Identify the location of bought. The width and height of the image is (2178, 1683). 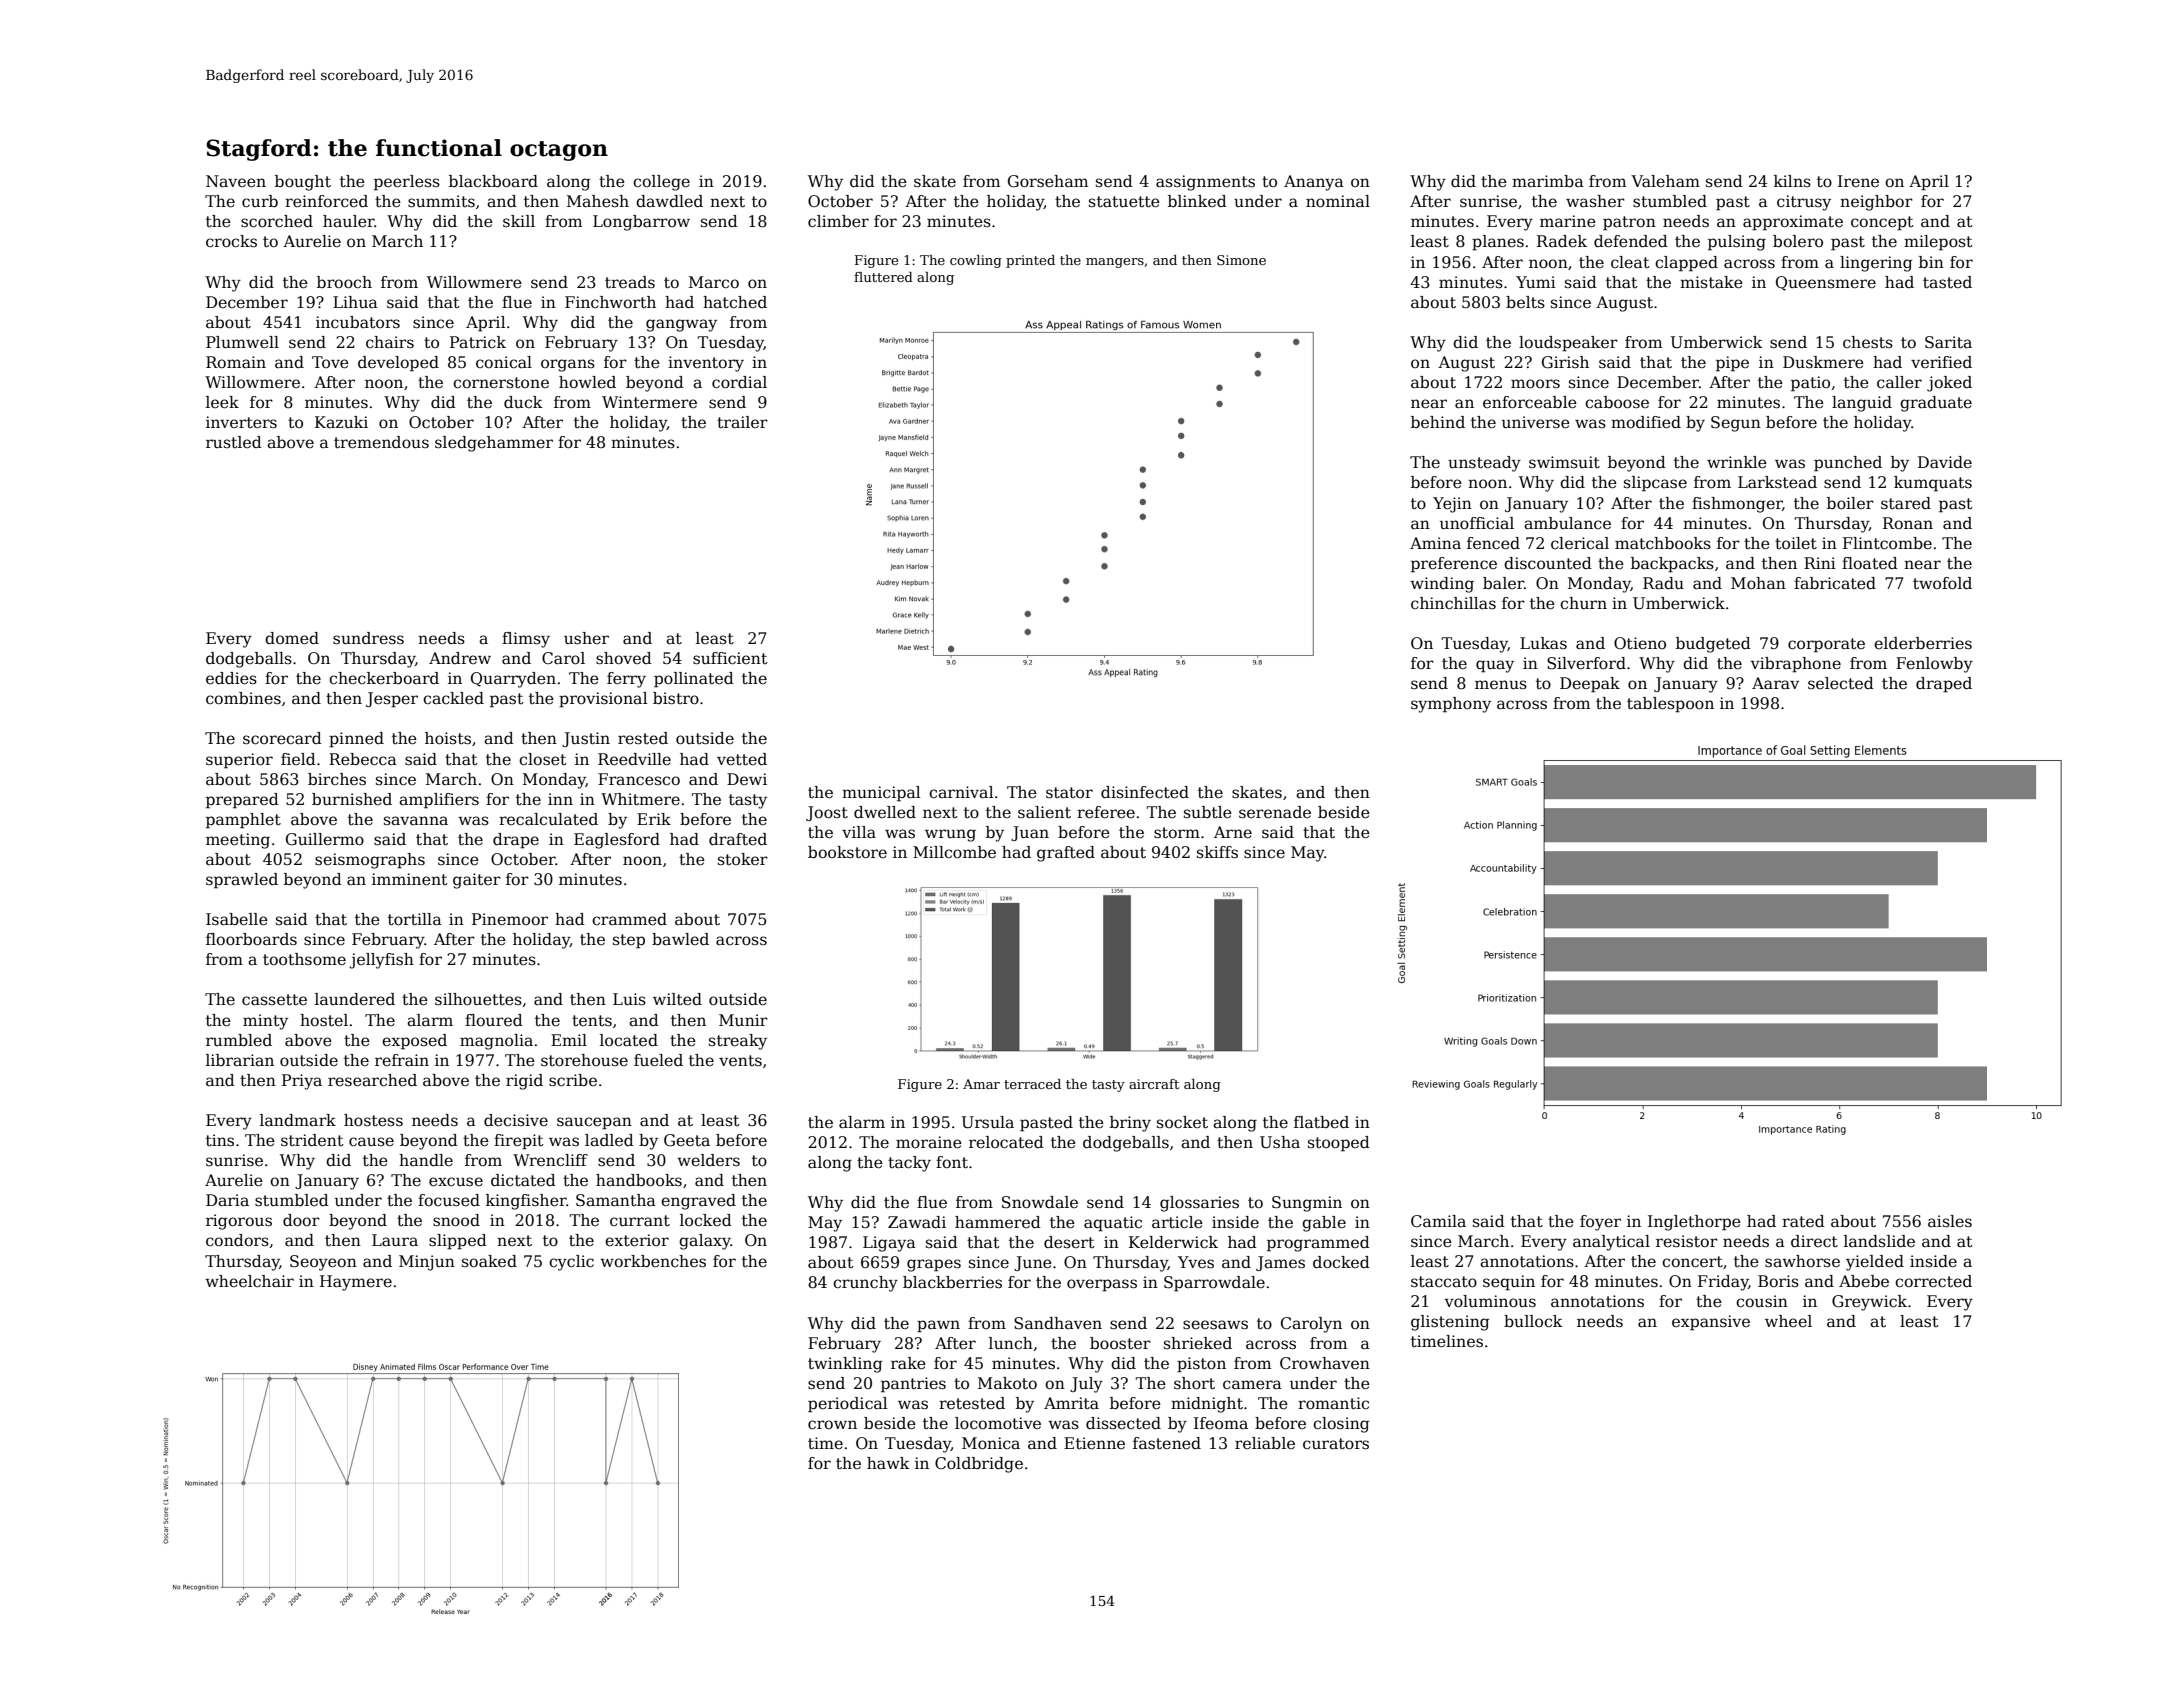
(303, 183).
